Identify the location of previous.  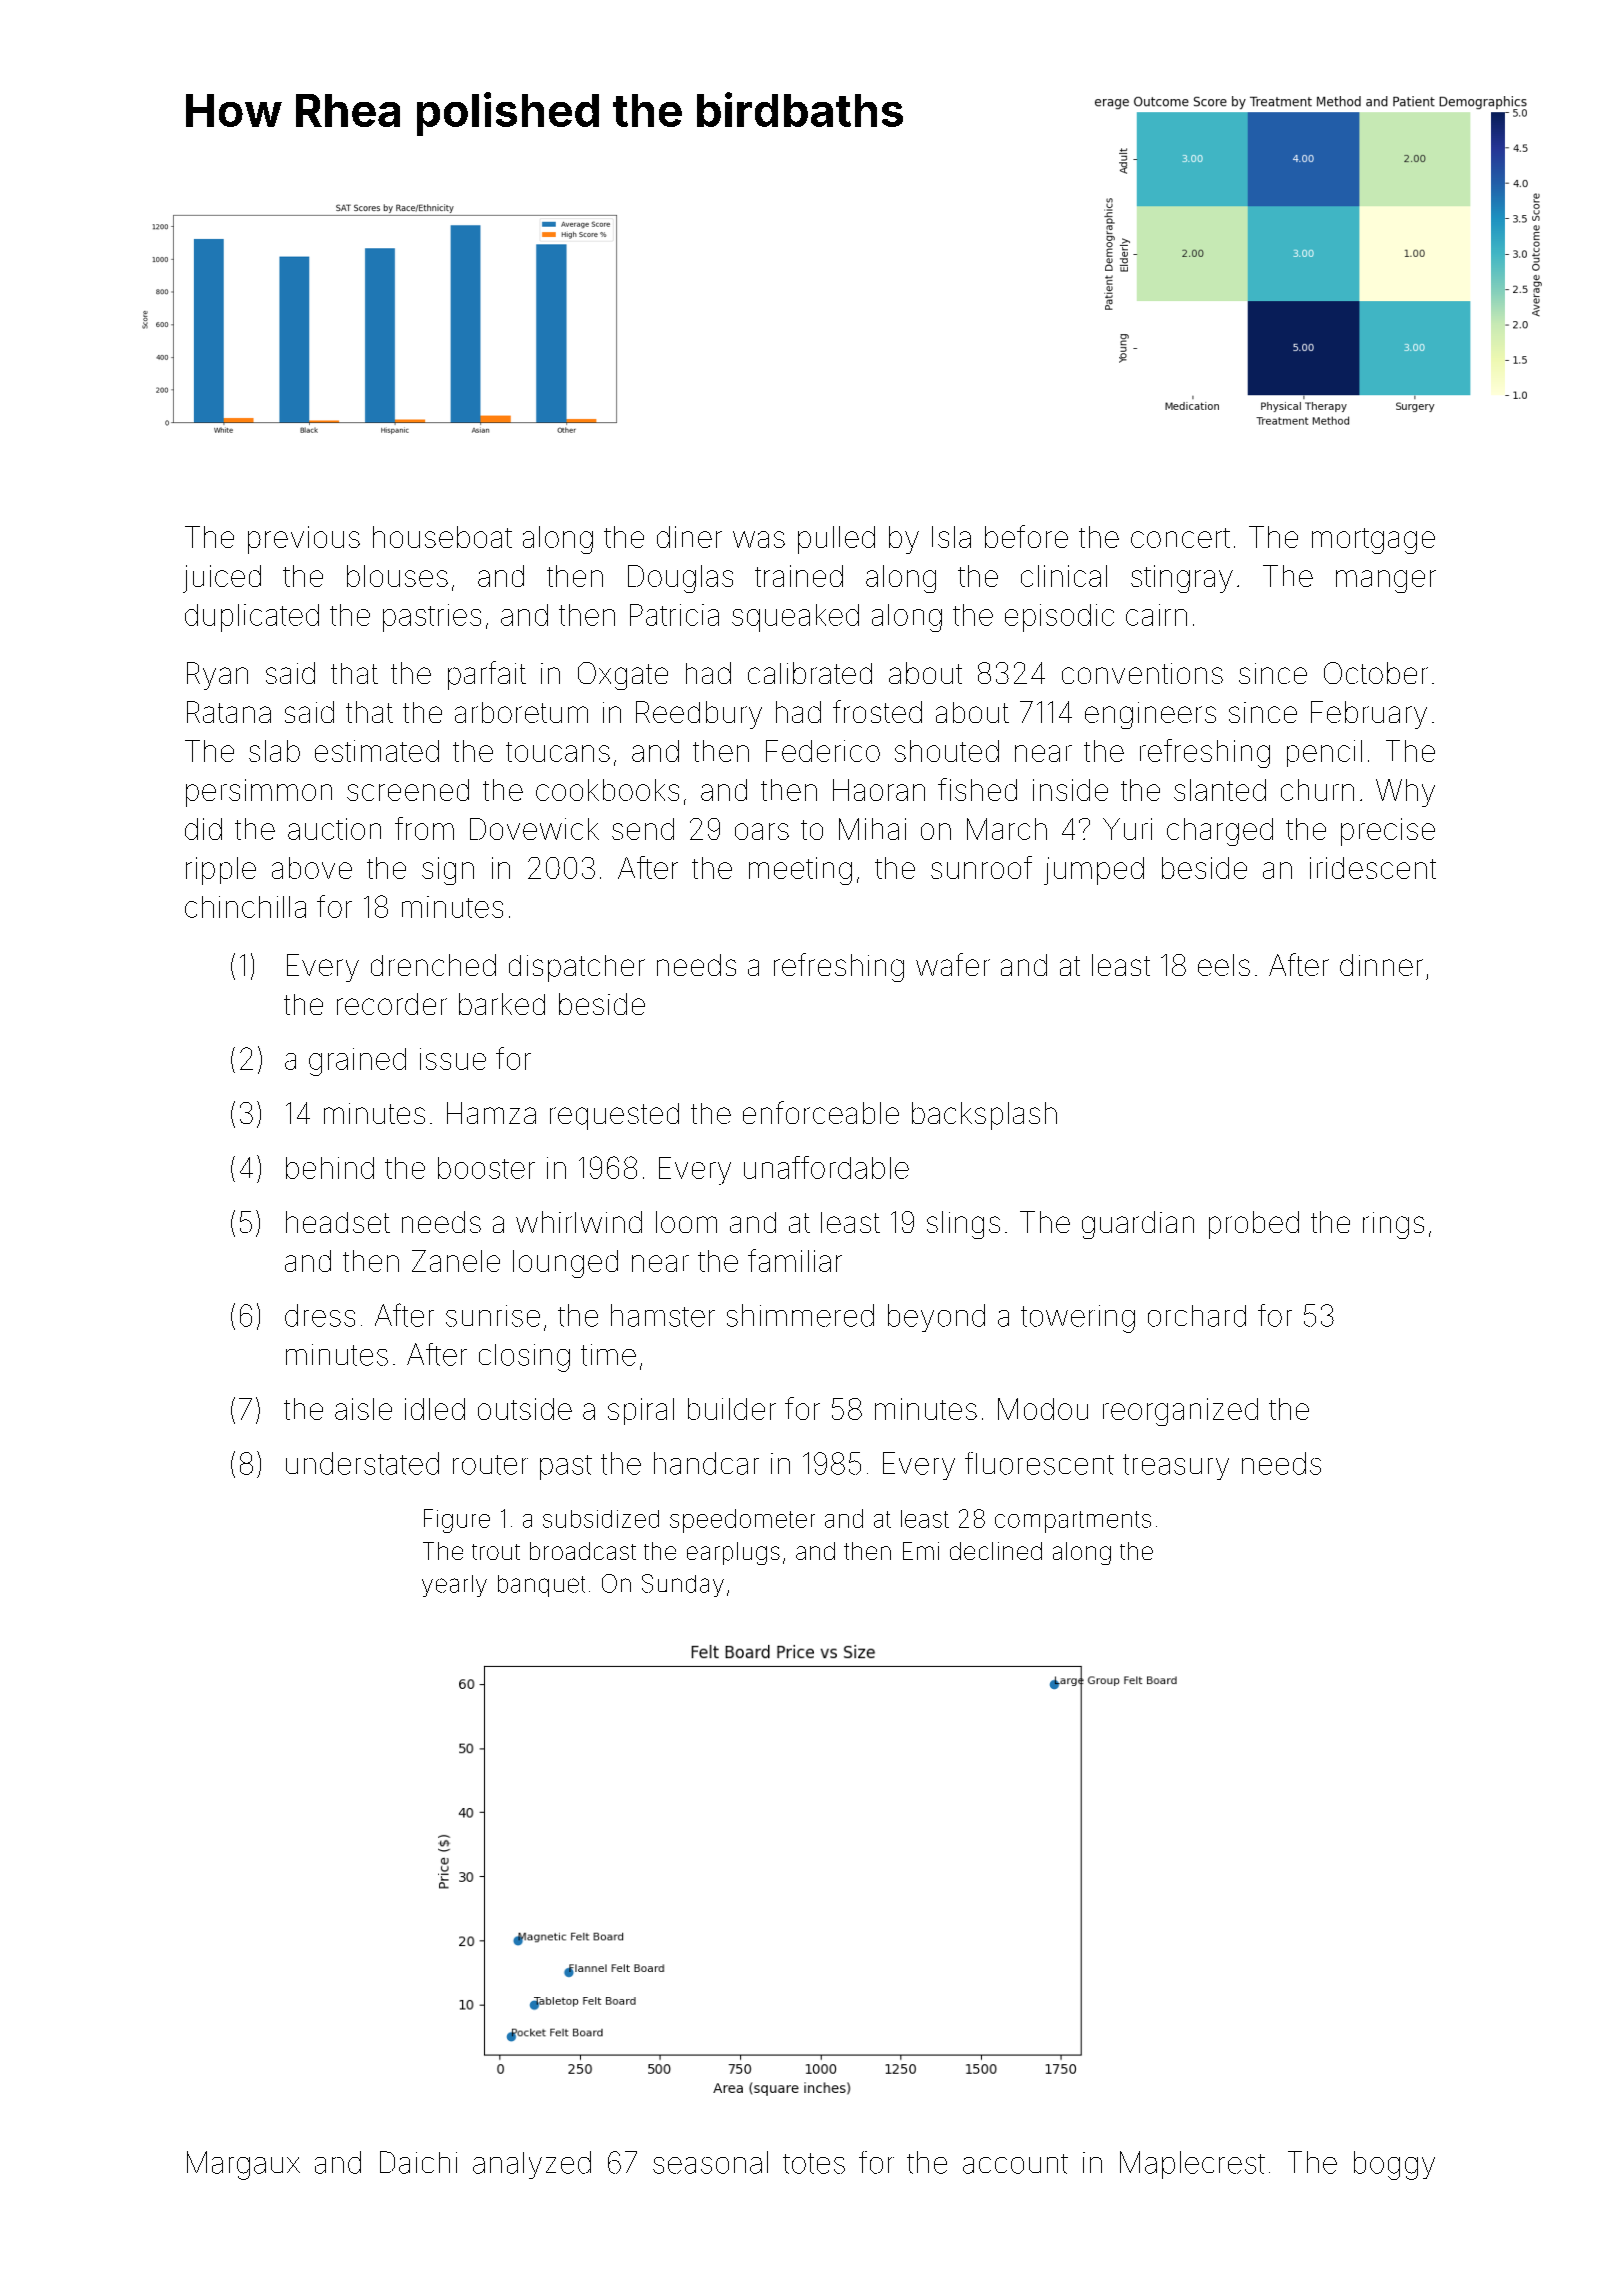
(304, 540).
